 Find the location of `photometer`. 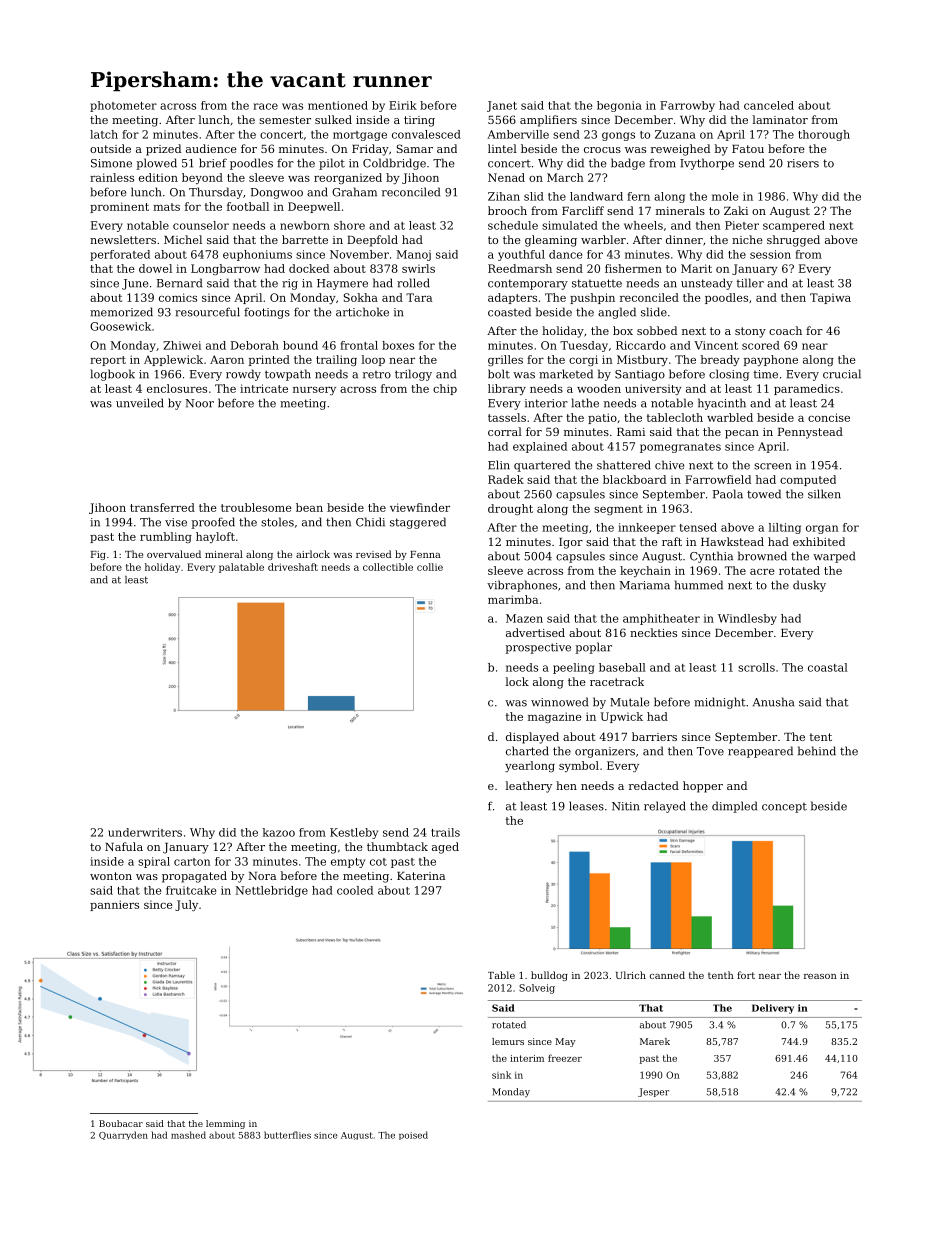

photometer is located at coordinates (123, 106).
